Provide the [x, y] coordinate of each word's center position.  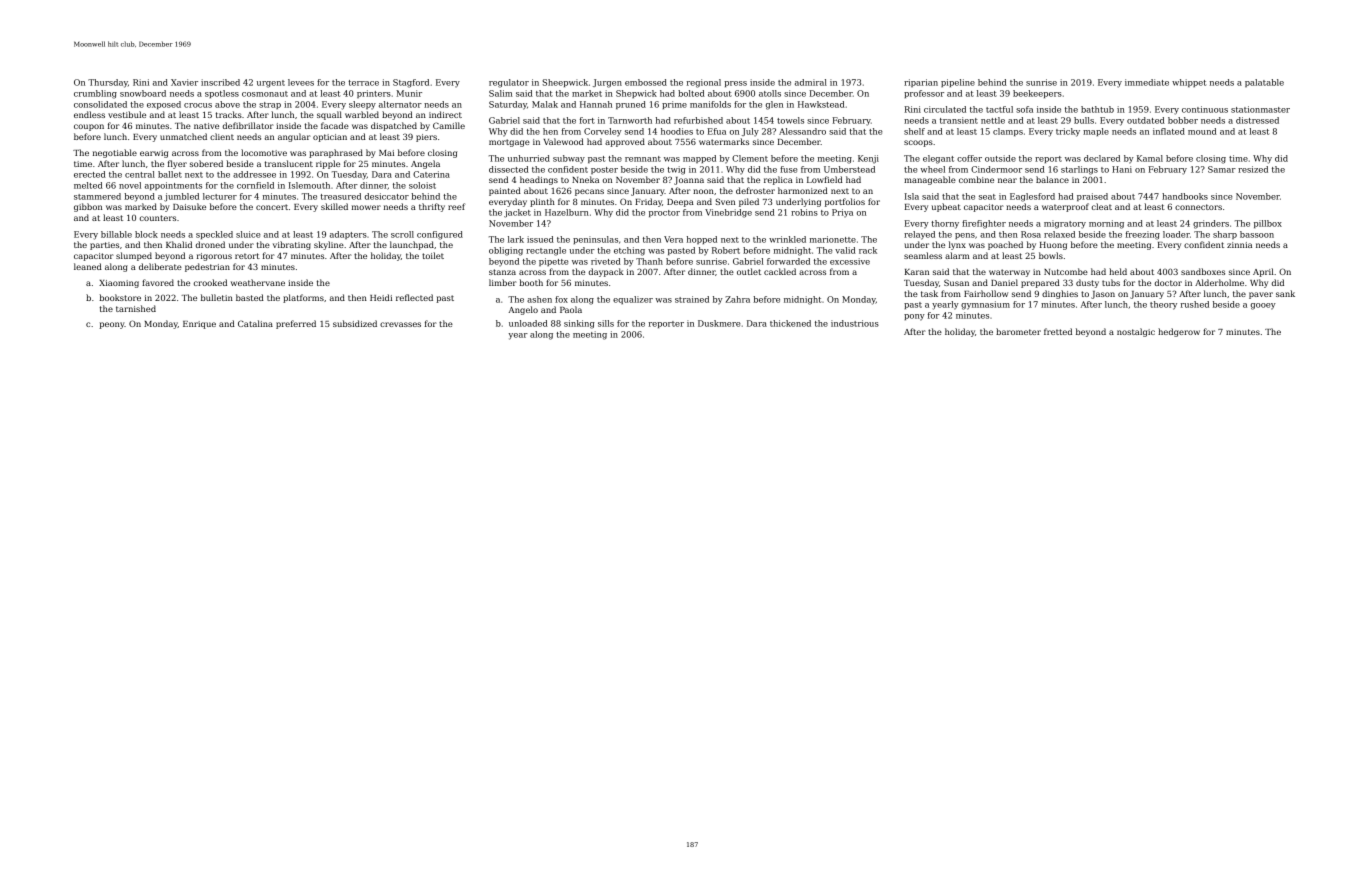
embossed [646, 82]
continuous [1205, 109]
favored [158, 282]
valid [845, 250]
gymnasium [985, 305]
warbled [362, 114]
